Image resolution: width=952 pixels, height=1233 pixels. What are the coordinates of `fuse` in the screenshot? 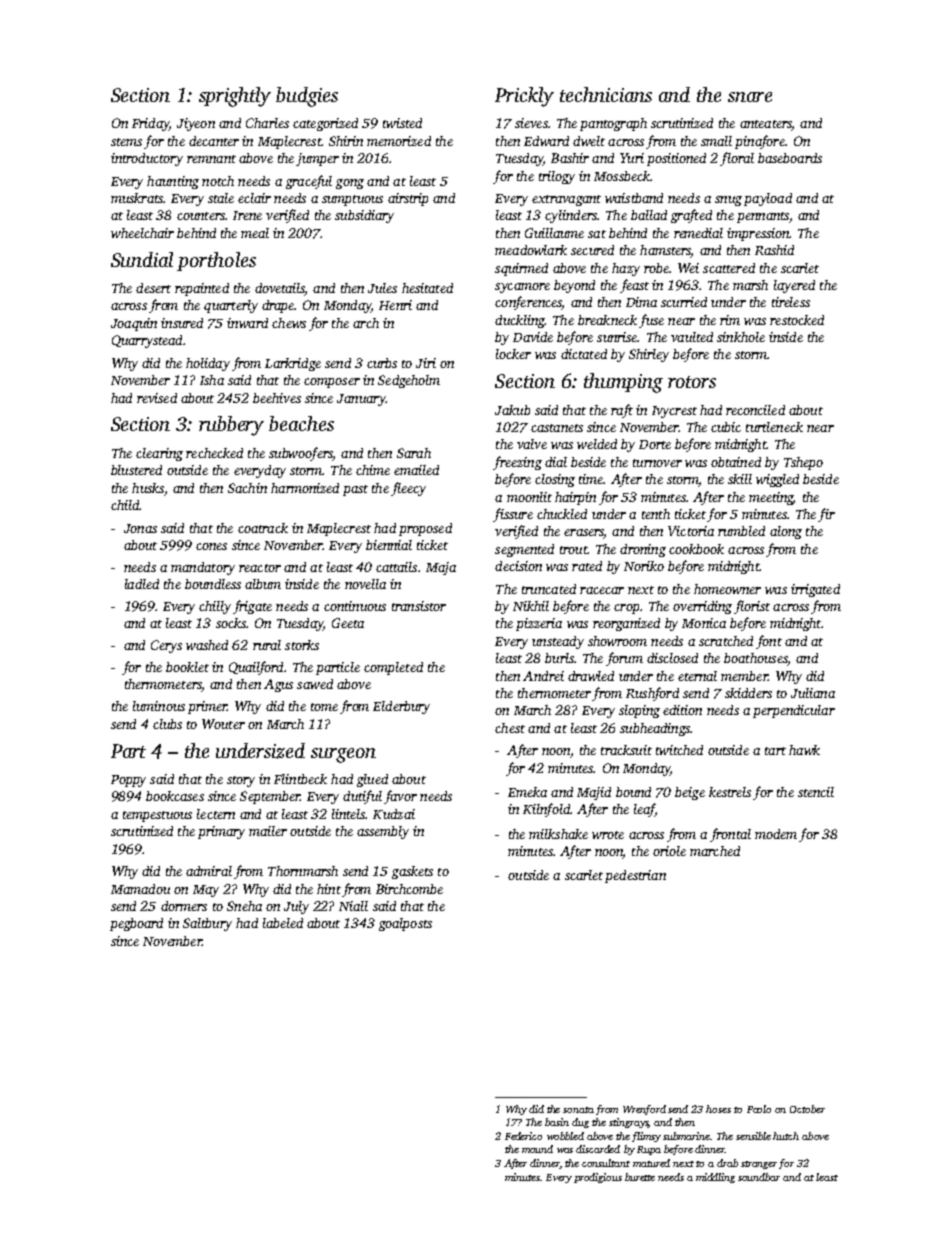 It's located at (651, 321).
